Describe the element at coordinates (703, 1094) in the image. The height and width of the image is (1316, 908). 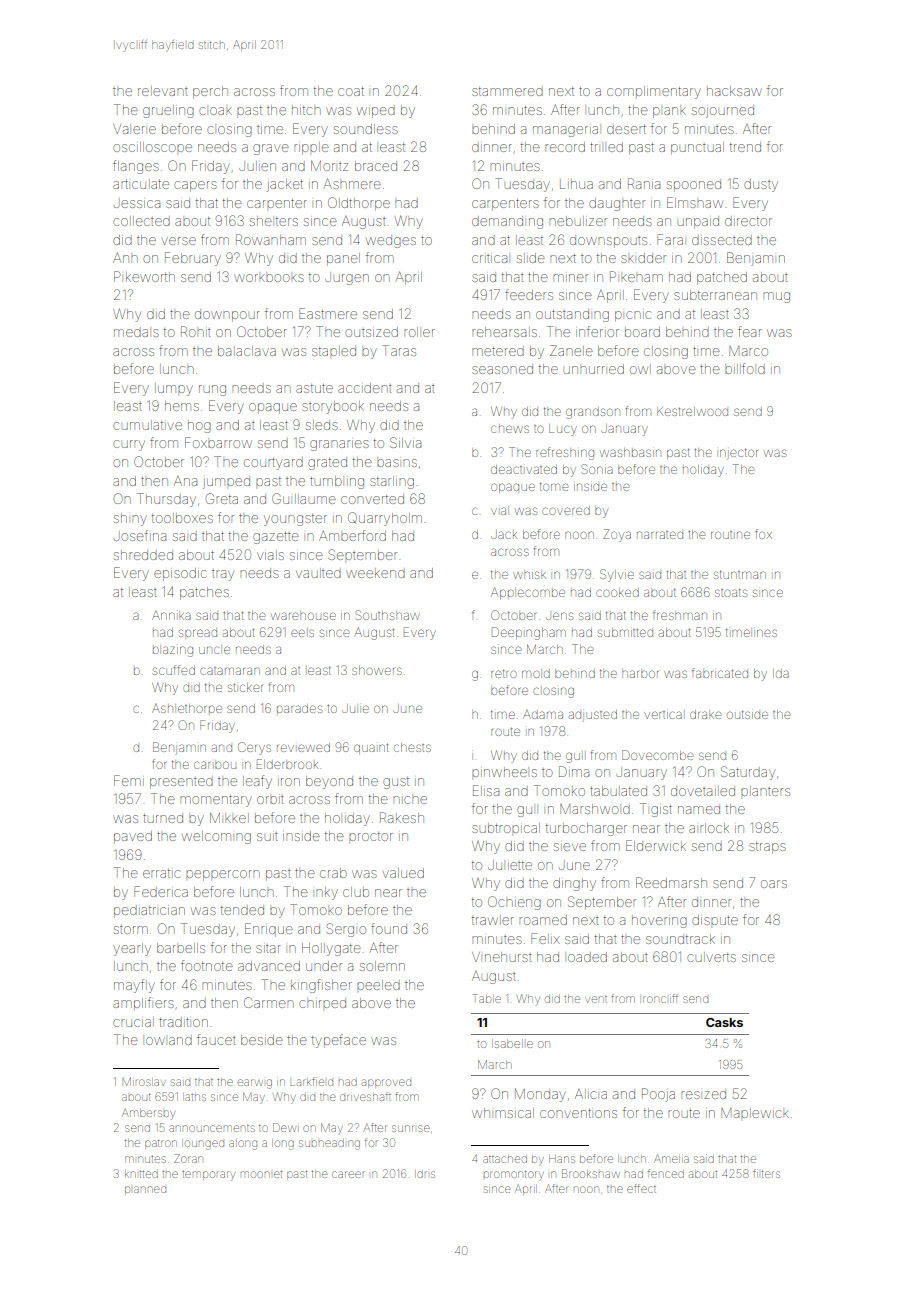
I see `resized` at that location.
